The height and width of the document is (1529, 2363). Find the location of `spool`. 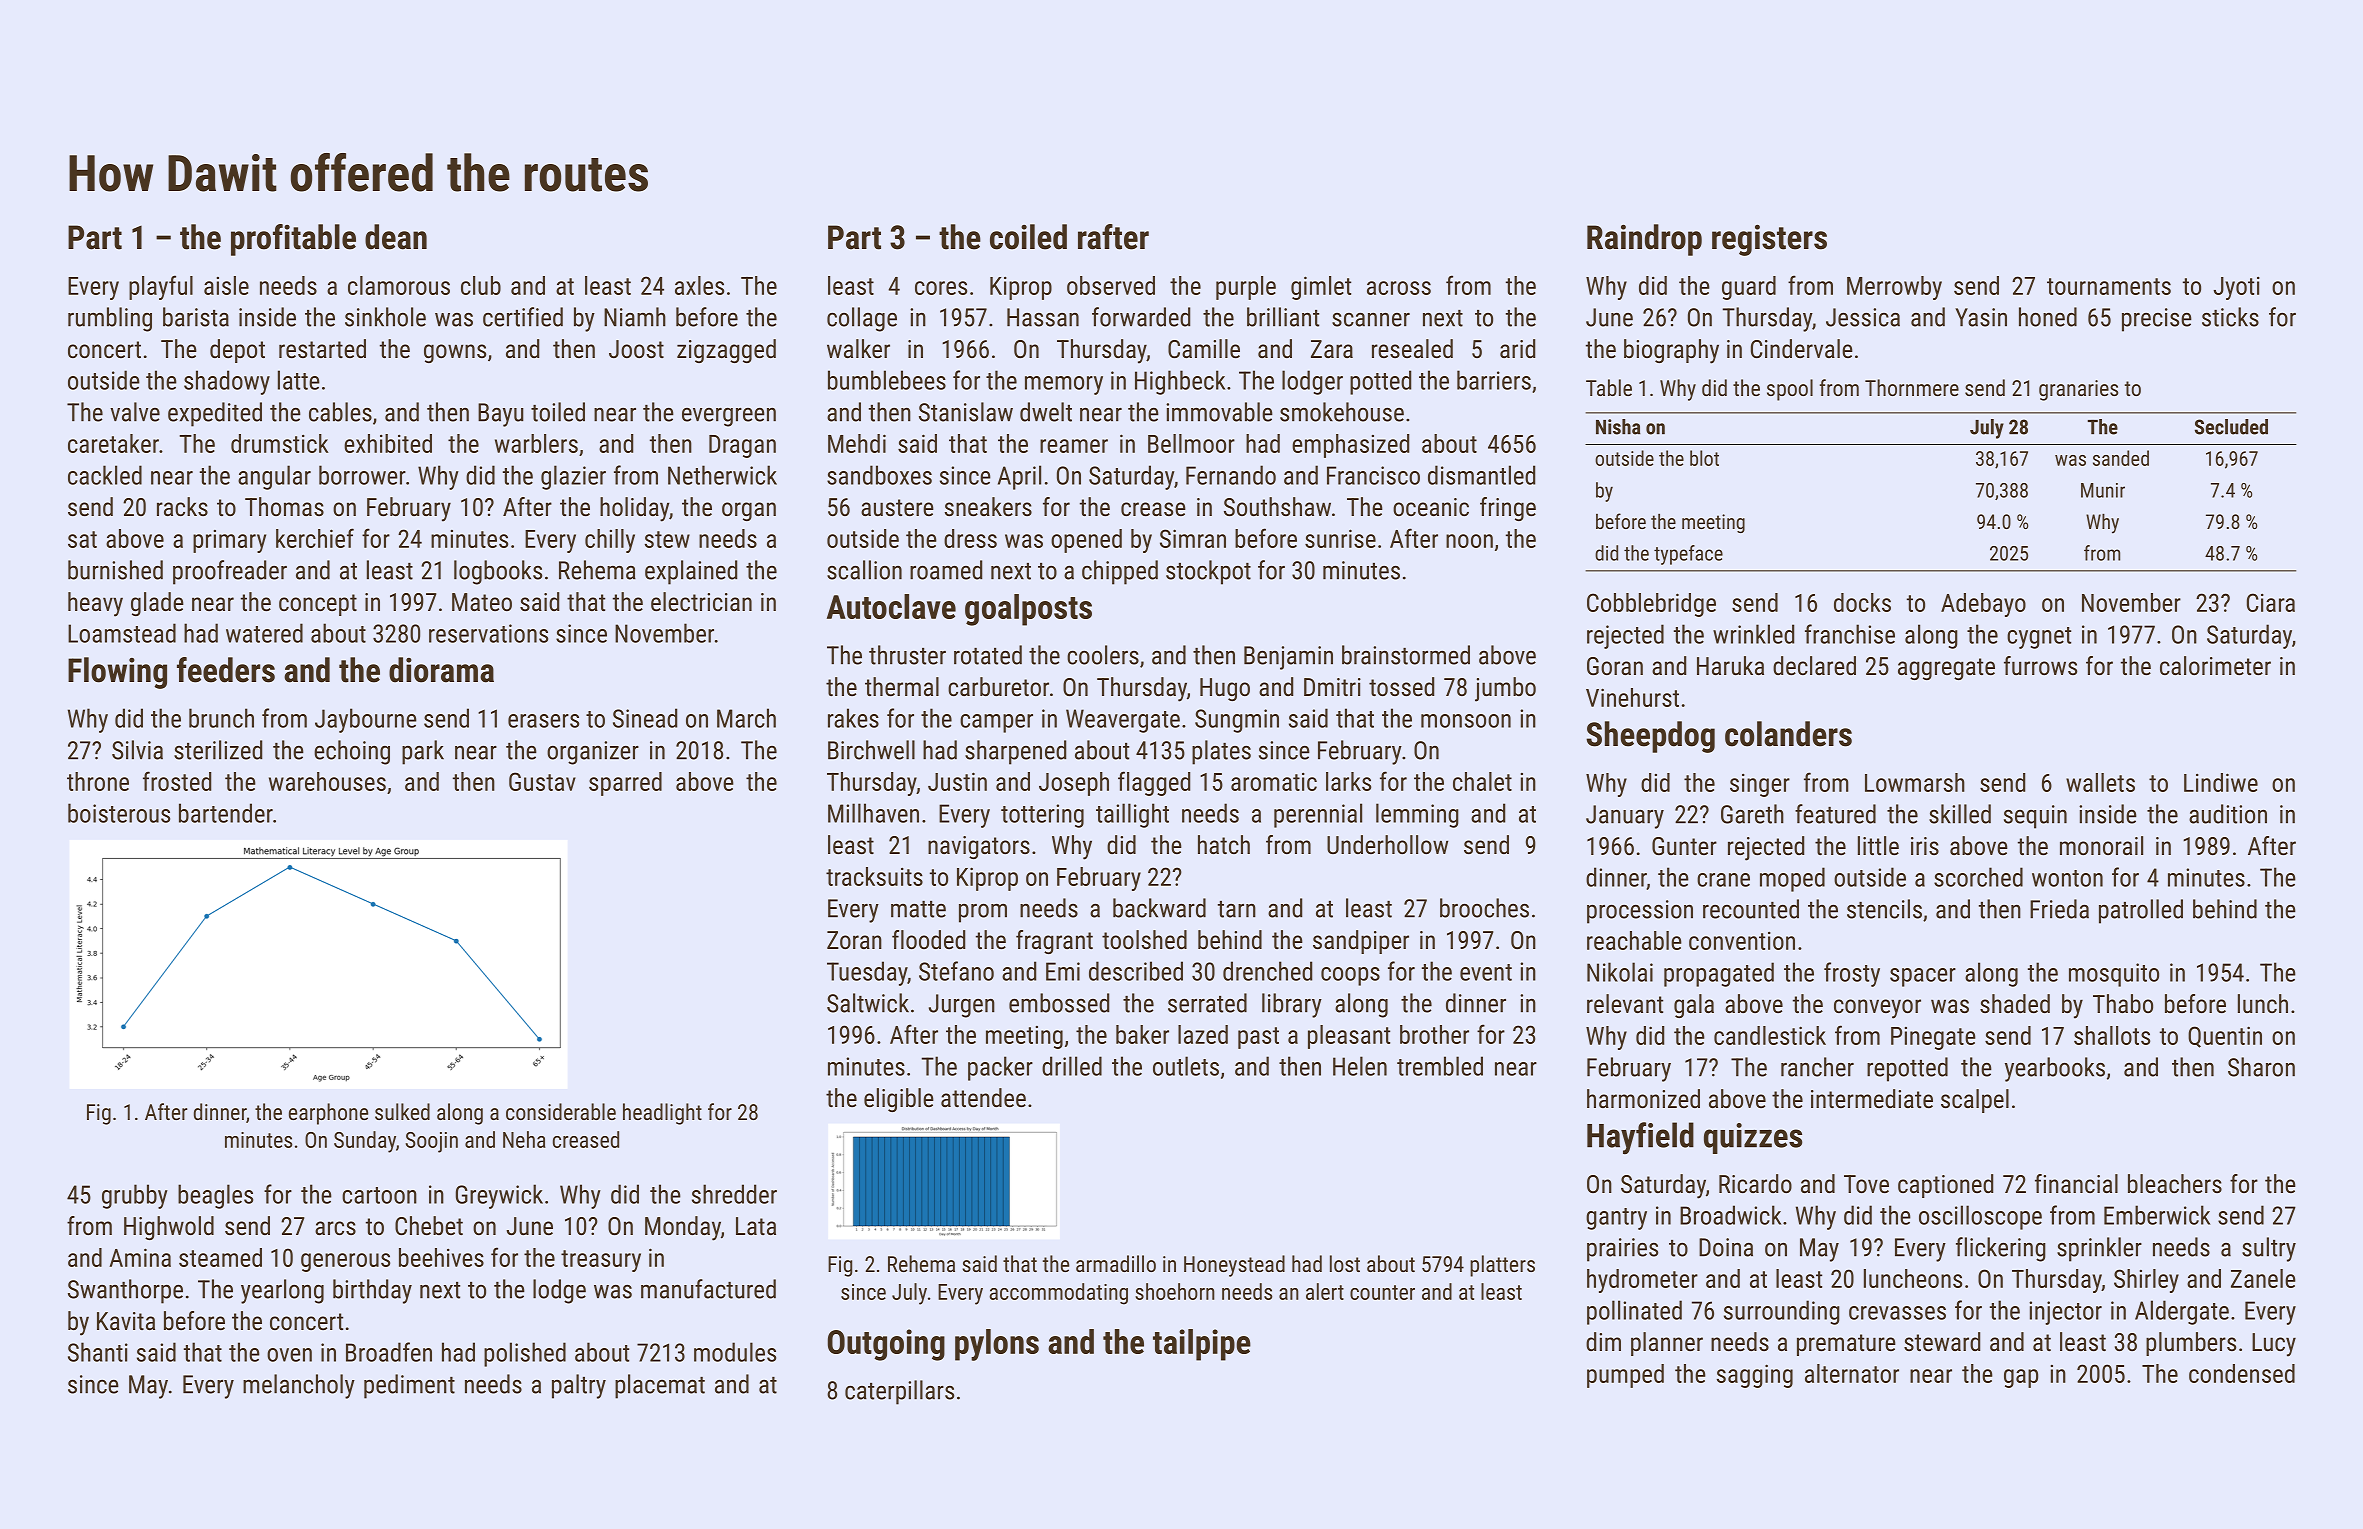

spool is located at coordinates (1790, 390).
